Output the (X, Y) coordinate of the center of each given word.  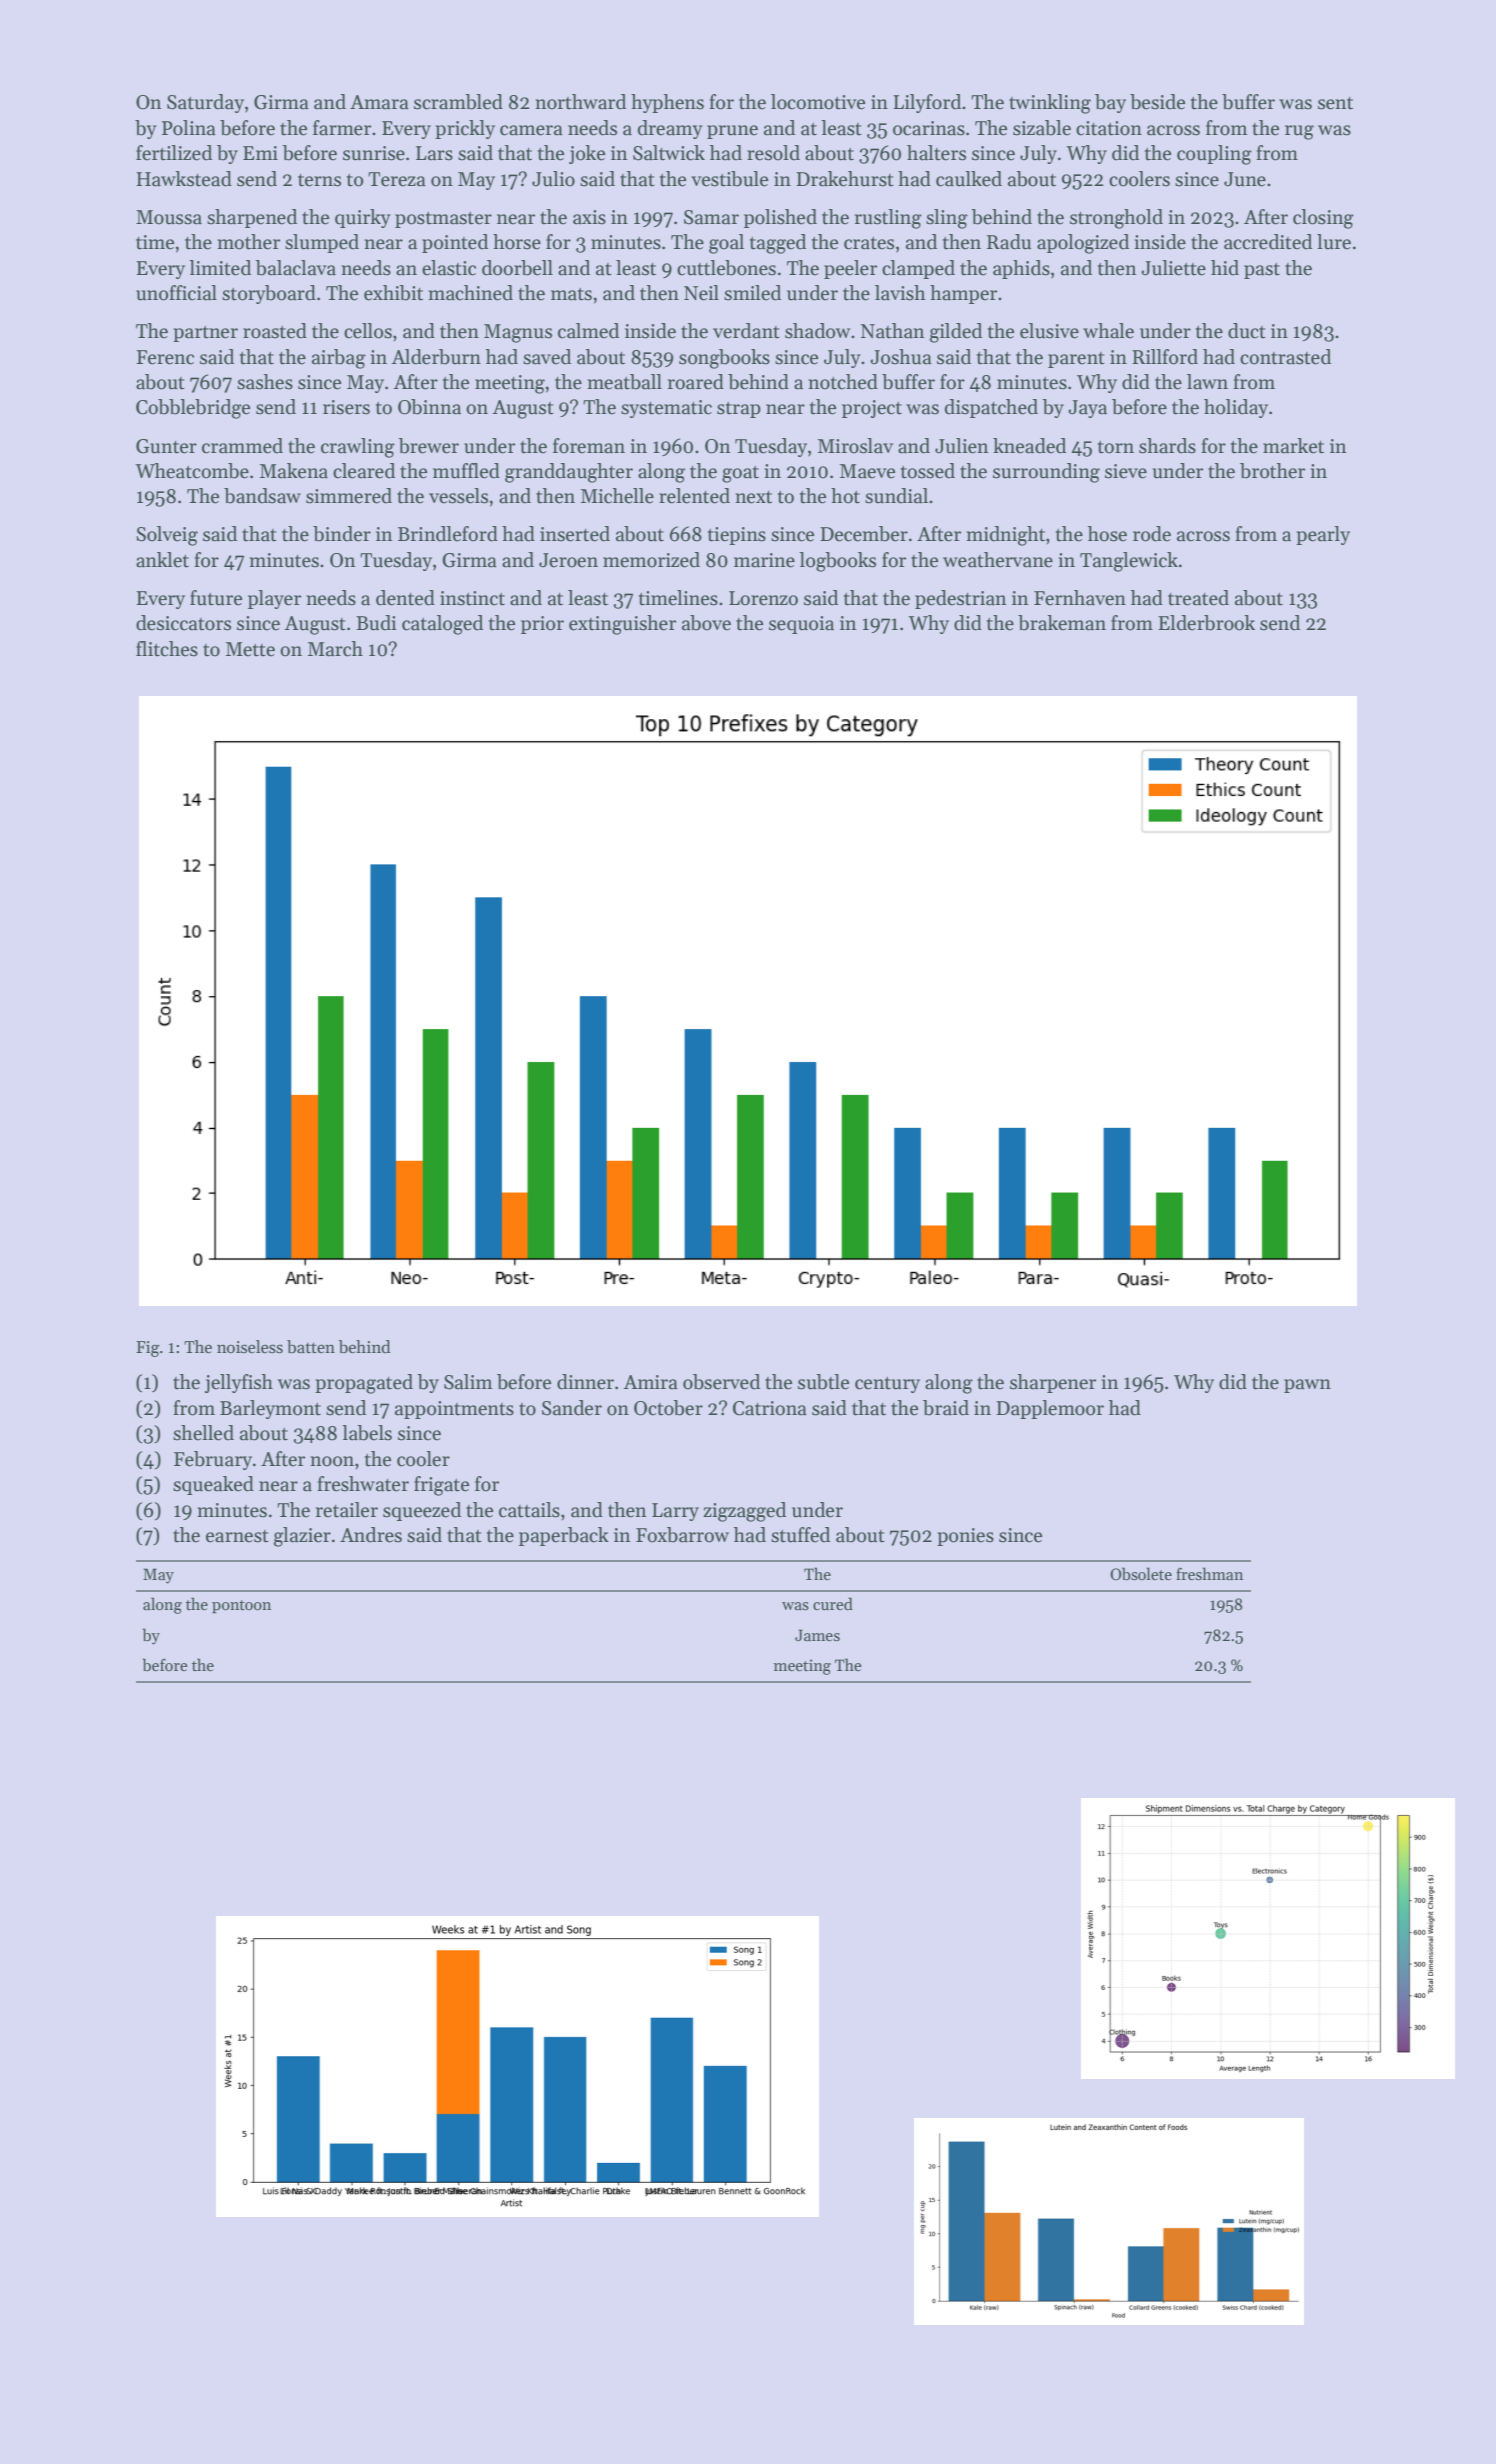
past (1262, 271)
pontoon (241, 1607)
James (817, 1635)
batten (311, 1347)
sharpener (1053, 1383)
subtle (823, 1382)
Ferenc (165, 357)
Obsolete (1141, 1574)
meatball (624, 382)
